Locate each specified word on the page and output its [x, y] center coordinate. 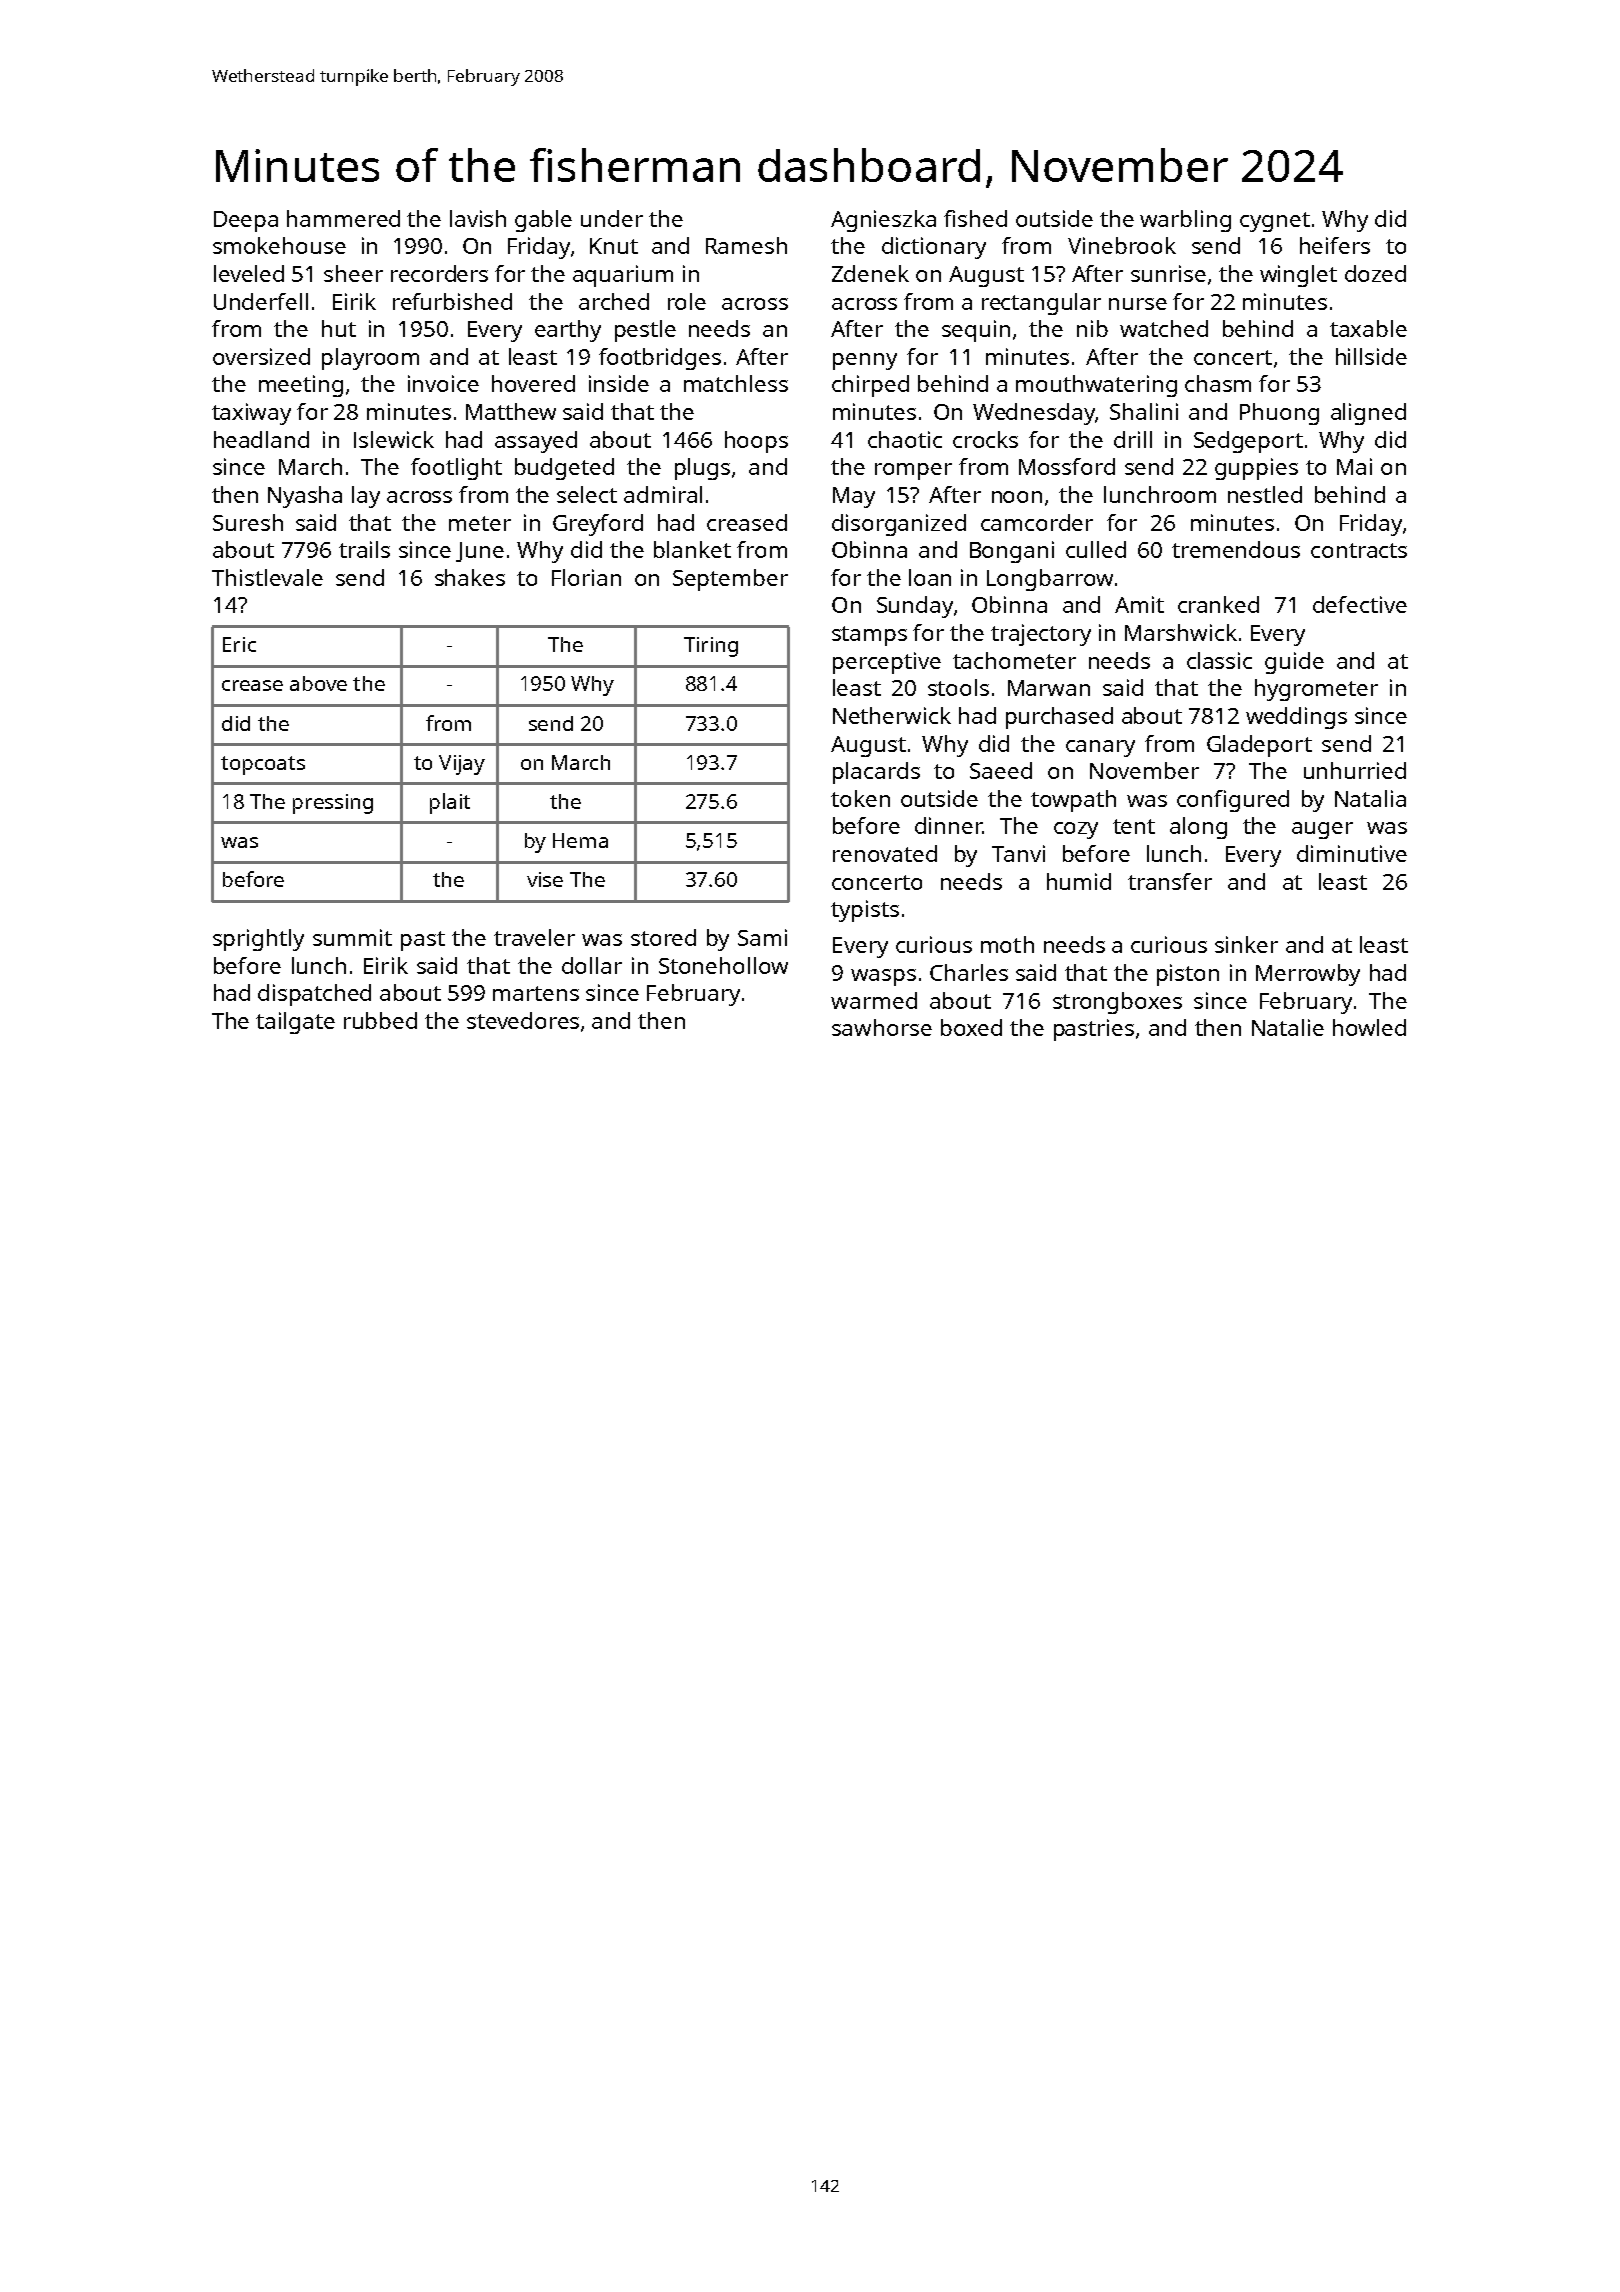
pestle [645, 331]
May [854, 497]
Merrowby [1308, 975]
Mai [1354, 466]
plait [450, 803]
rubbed [380, 1020]
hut [339, 328]
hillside [1371, 356]
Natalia [1370, 798]
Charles [969, 972]
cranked [1218, 604]
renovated [885, 853]
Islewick [394, 439]
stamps [869, 636]
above [318, 683]
